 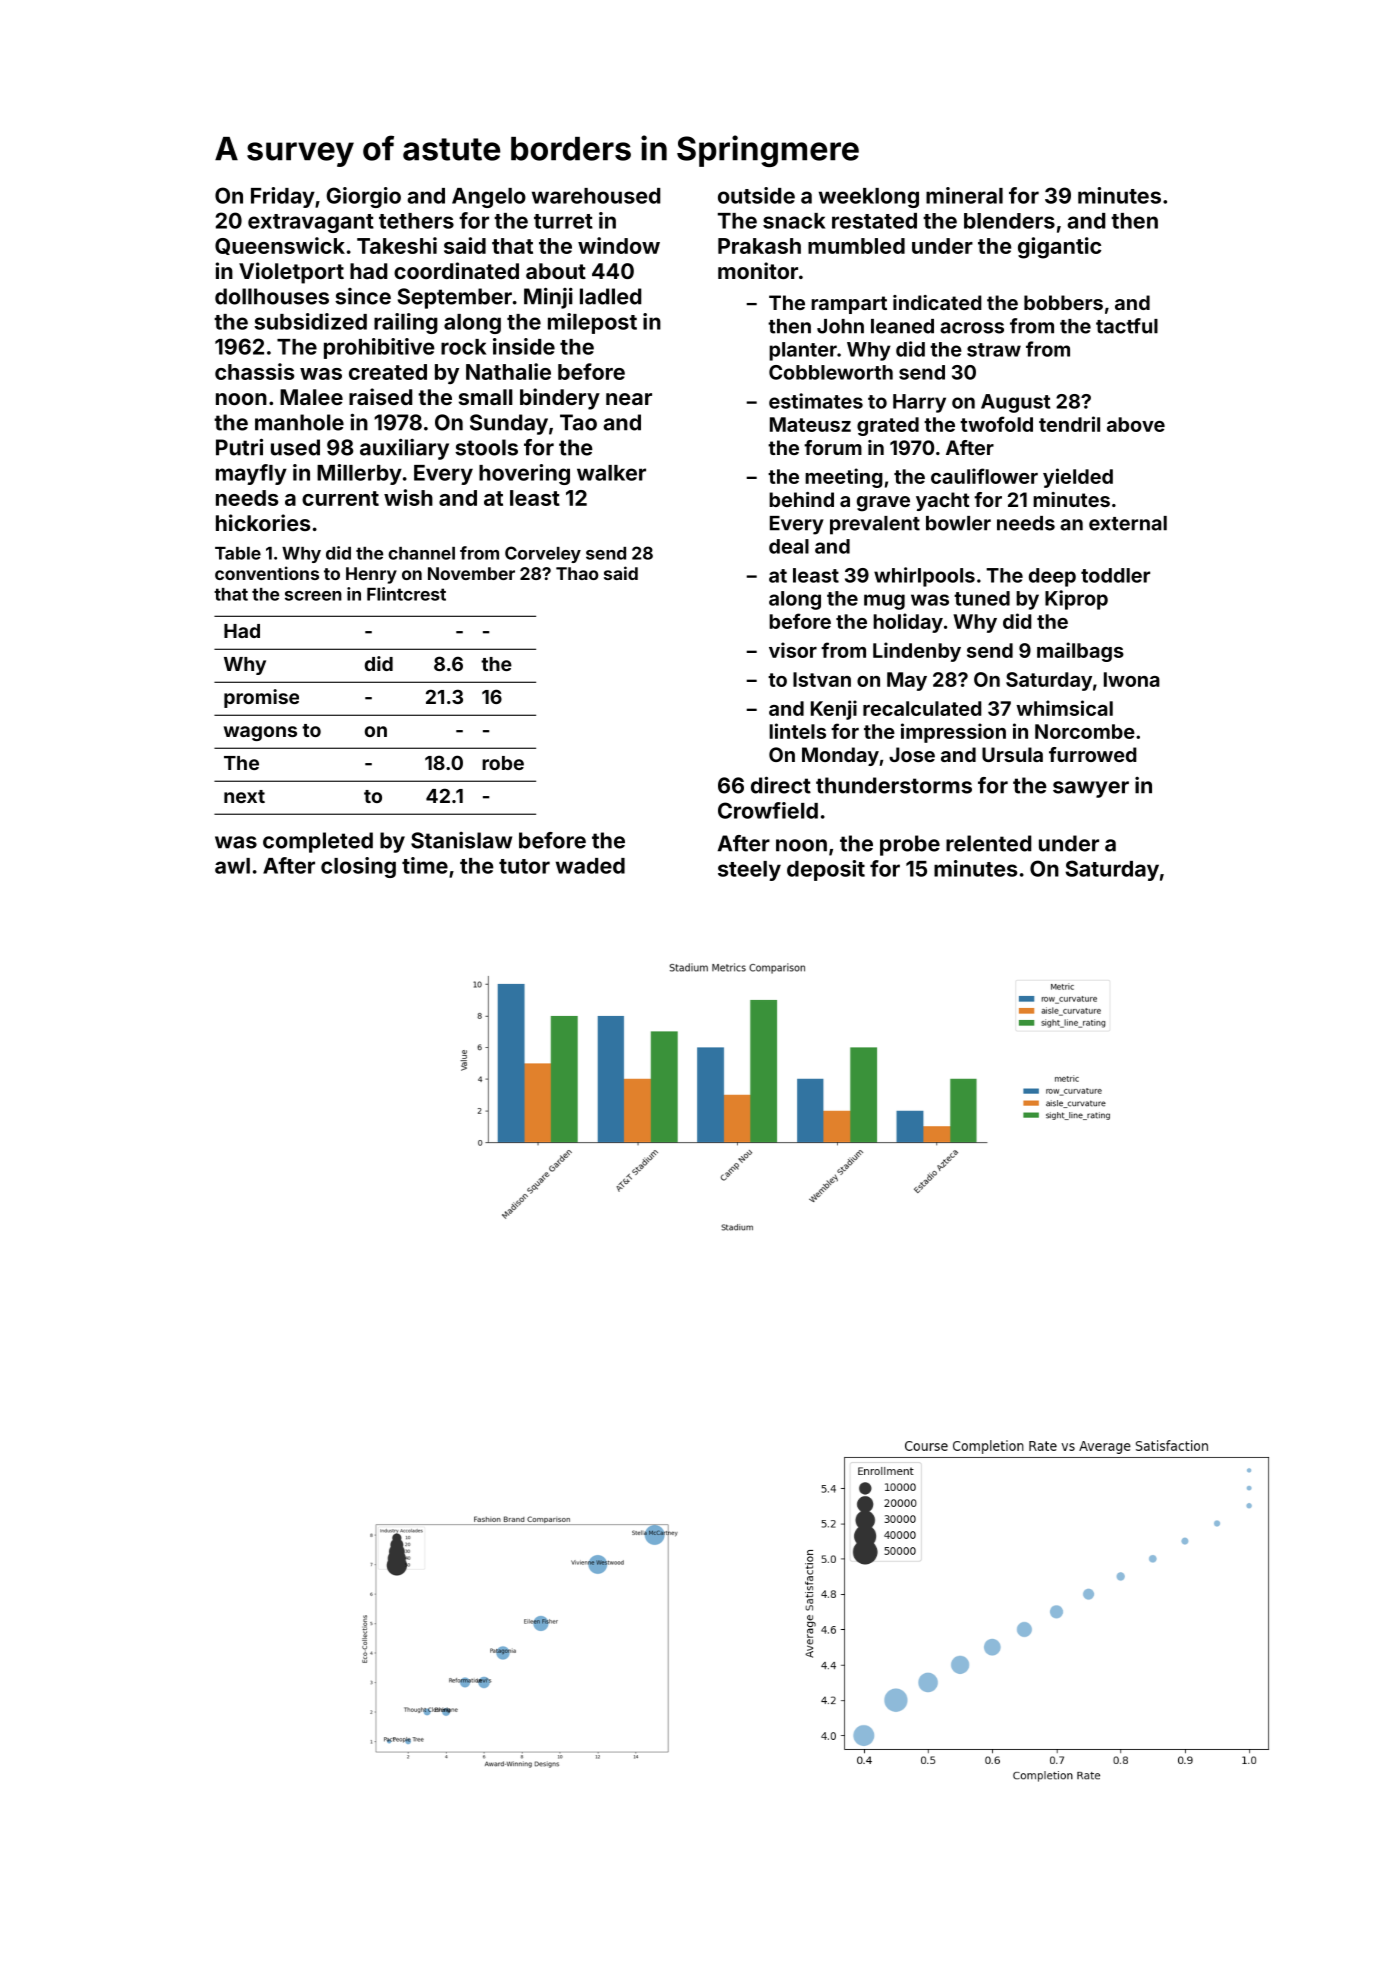 What do you see at coordinates (311, 397) in the page?
I see `Malee` at bounding box center [311, 397].
